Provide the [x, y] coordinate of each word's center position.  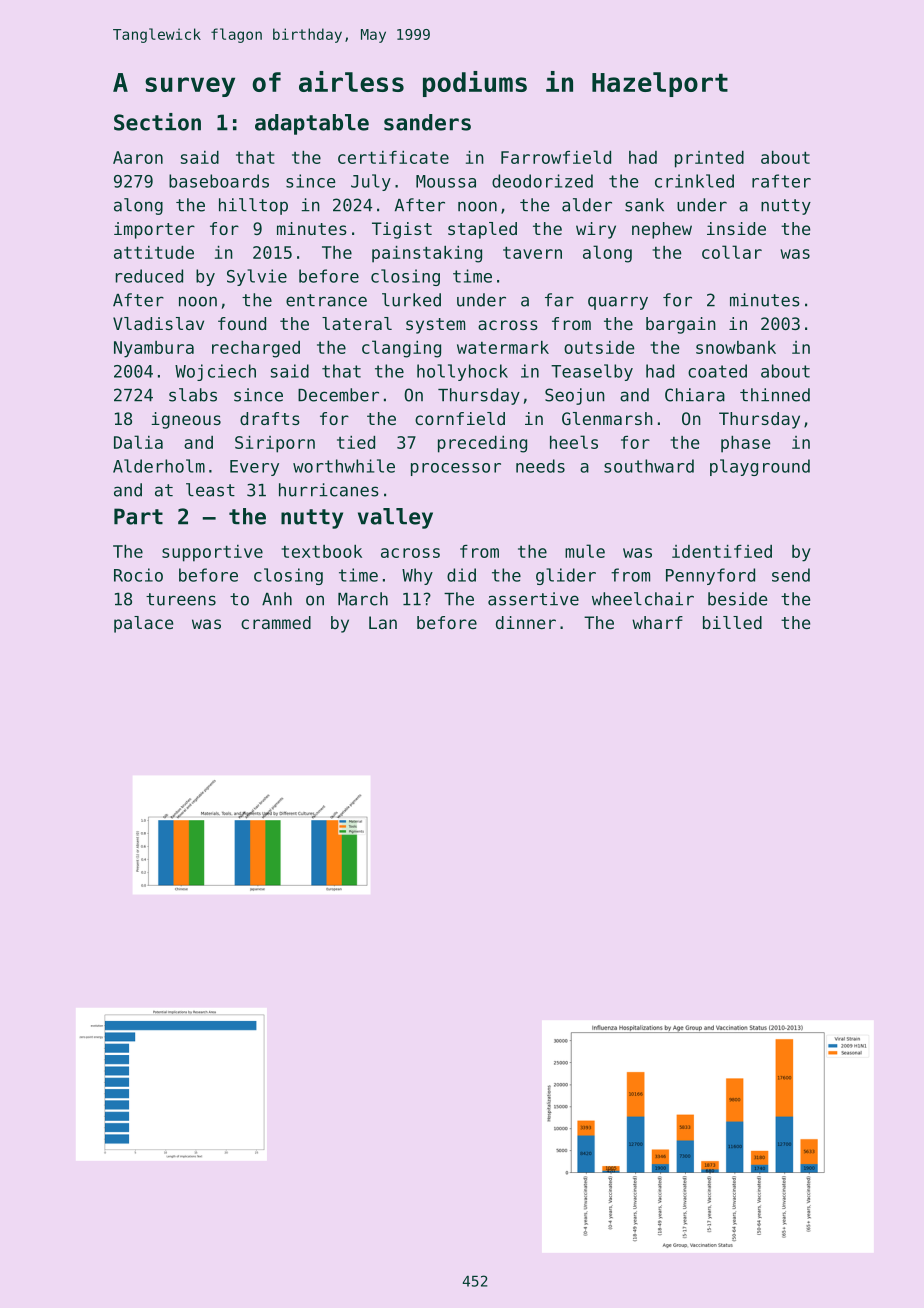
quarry [618, 303]
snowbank [736, 347]
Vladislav [158, 323]
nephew [662, 230]
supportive [212, 553]
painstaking [427, 254]
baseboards [219, 181]
